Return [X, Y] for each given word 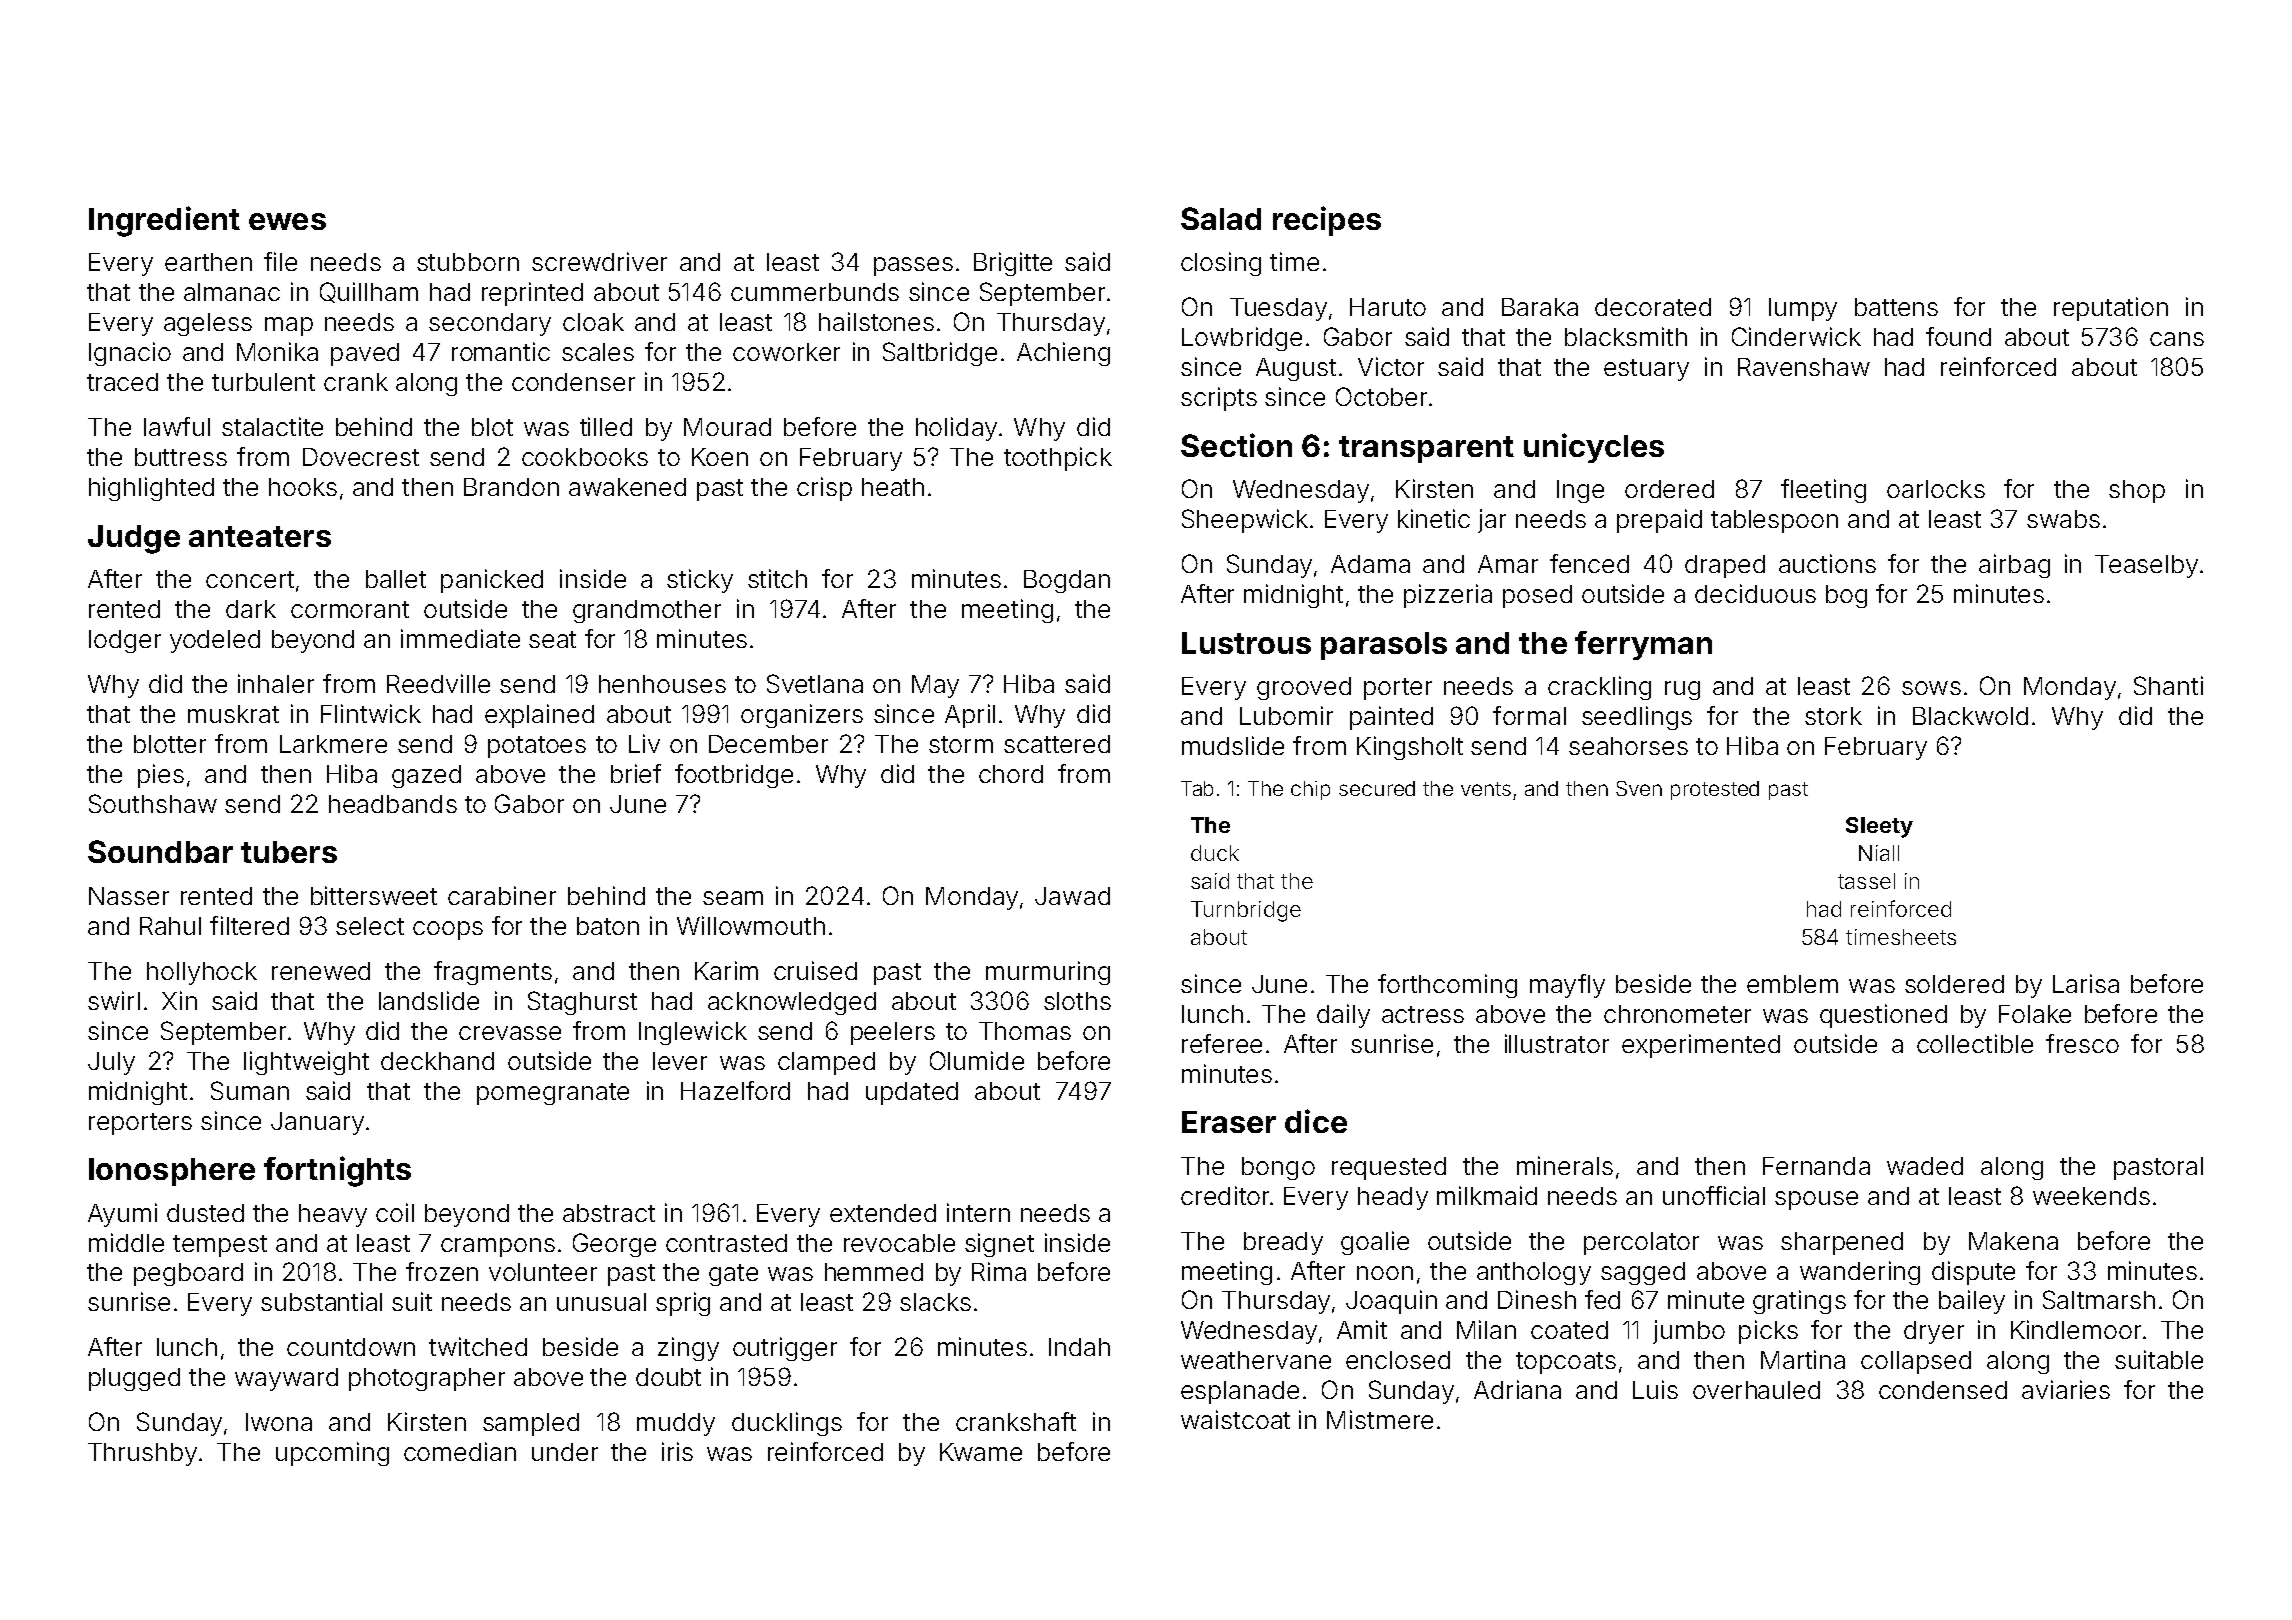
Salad [1221, 218]
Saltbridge [940, 354]
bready [1283, 1243]
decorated [1653, 307]
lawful [177, 426]
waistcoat [1235, 1419]
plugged [134, 1379]
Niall [1879, 853]
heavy [333, 1215]
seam [733, 898]
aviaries [2066, 1389]
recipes [1327, 221]
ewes [287, 221]
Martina [1803, 1359]
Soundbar [160, 851]
